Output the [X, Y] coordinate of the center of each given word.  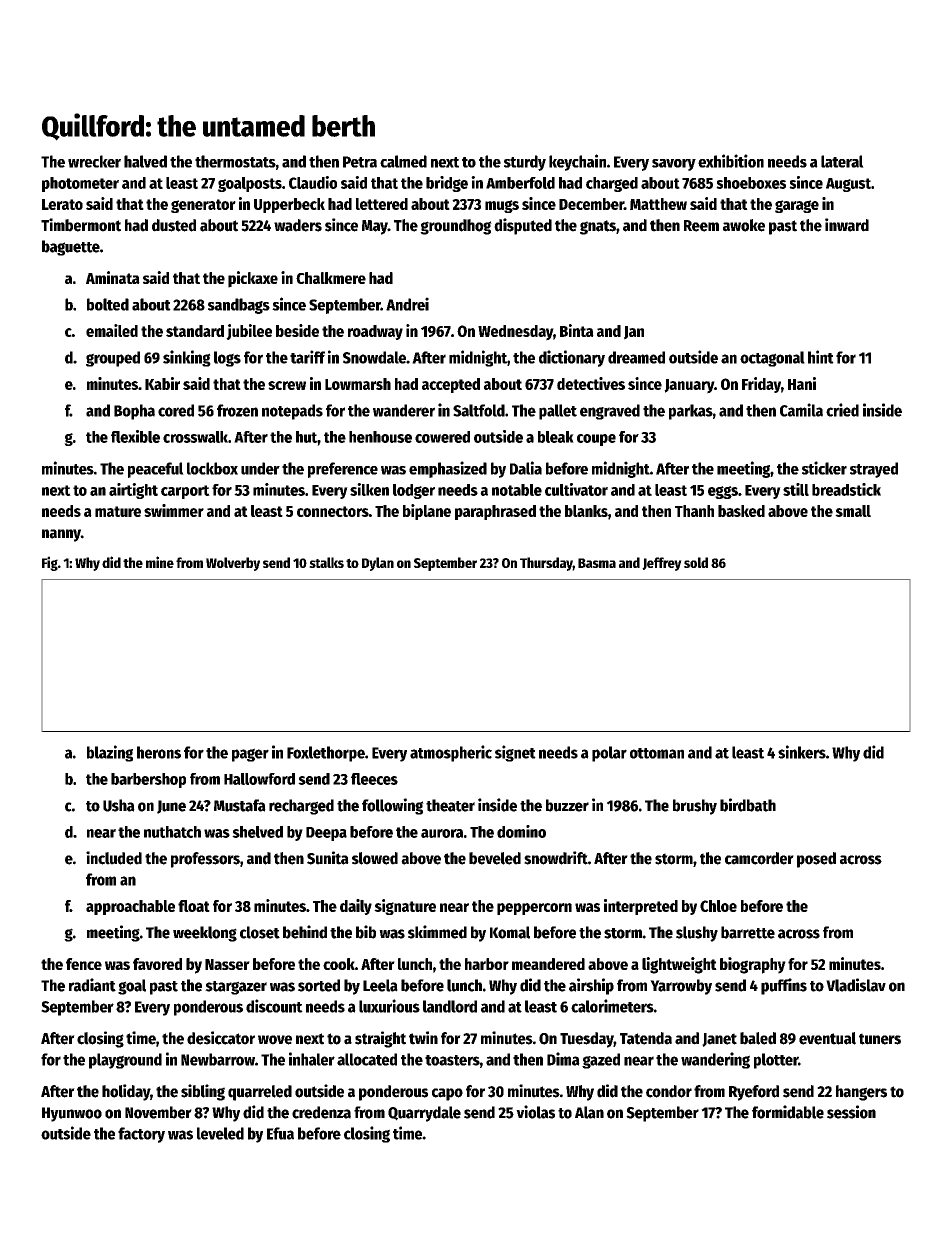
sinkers [802, 752]
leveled [220, 1133]
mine [160, 562]
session [851, 1112]
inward [847, 225]
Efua [280, 1133]
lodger [414, 491]
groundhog [456, 227]
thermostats [235, 161]
